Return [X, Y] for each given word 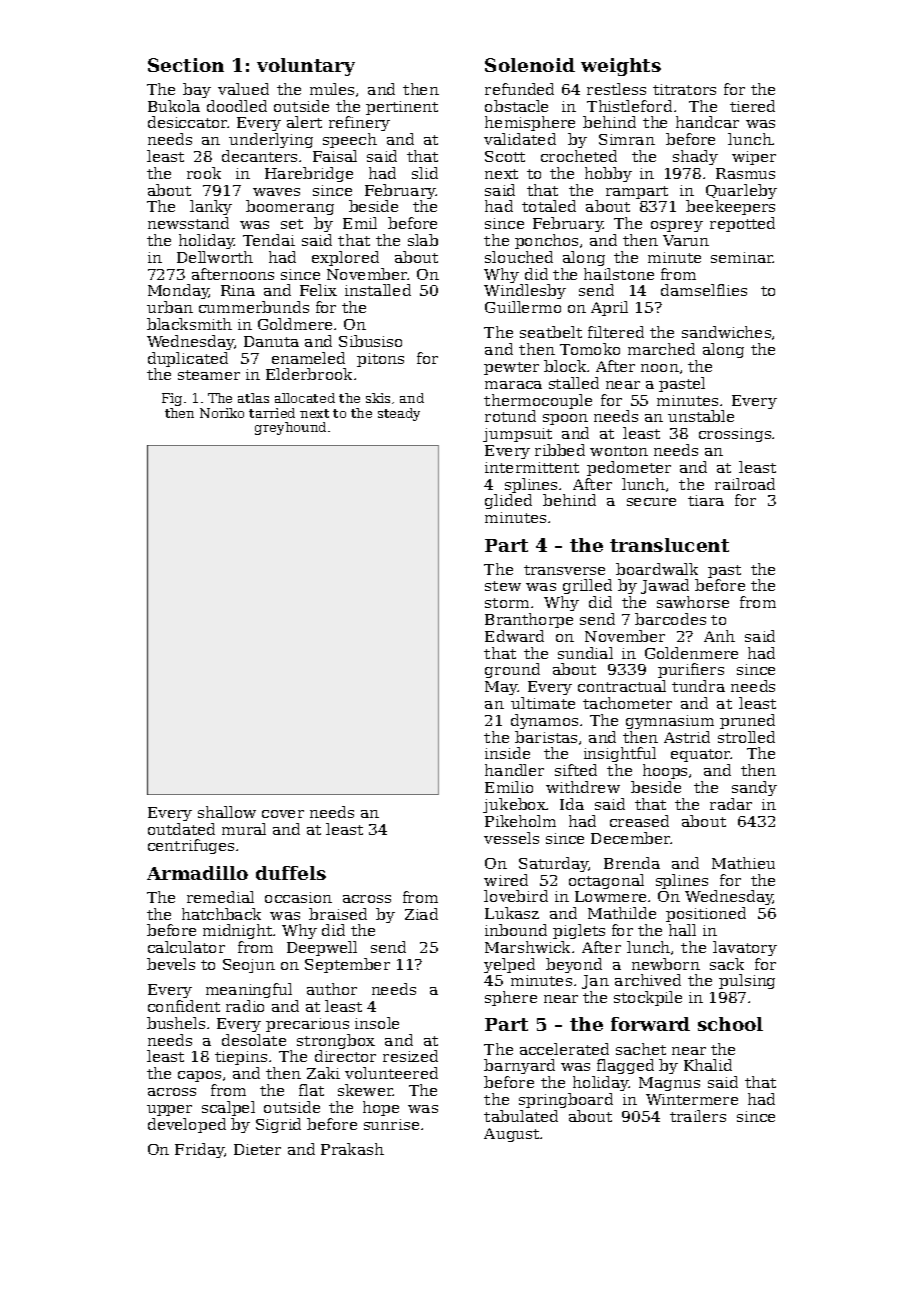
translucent [669, 545]
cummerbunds [254, 307]
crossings [735, 435]
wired [506, 880]
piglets [579, 931]
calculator [186, 947]
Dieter [257, 1149]
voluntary [306, 67]
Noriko [222, 413]
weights [621, 67]
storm [507, 603]
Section [186, 65]
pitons [380, 360]
